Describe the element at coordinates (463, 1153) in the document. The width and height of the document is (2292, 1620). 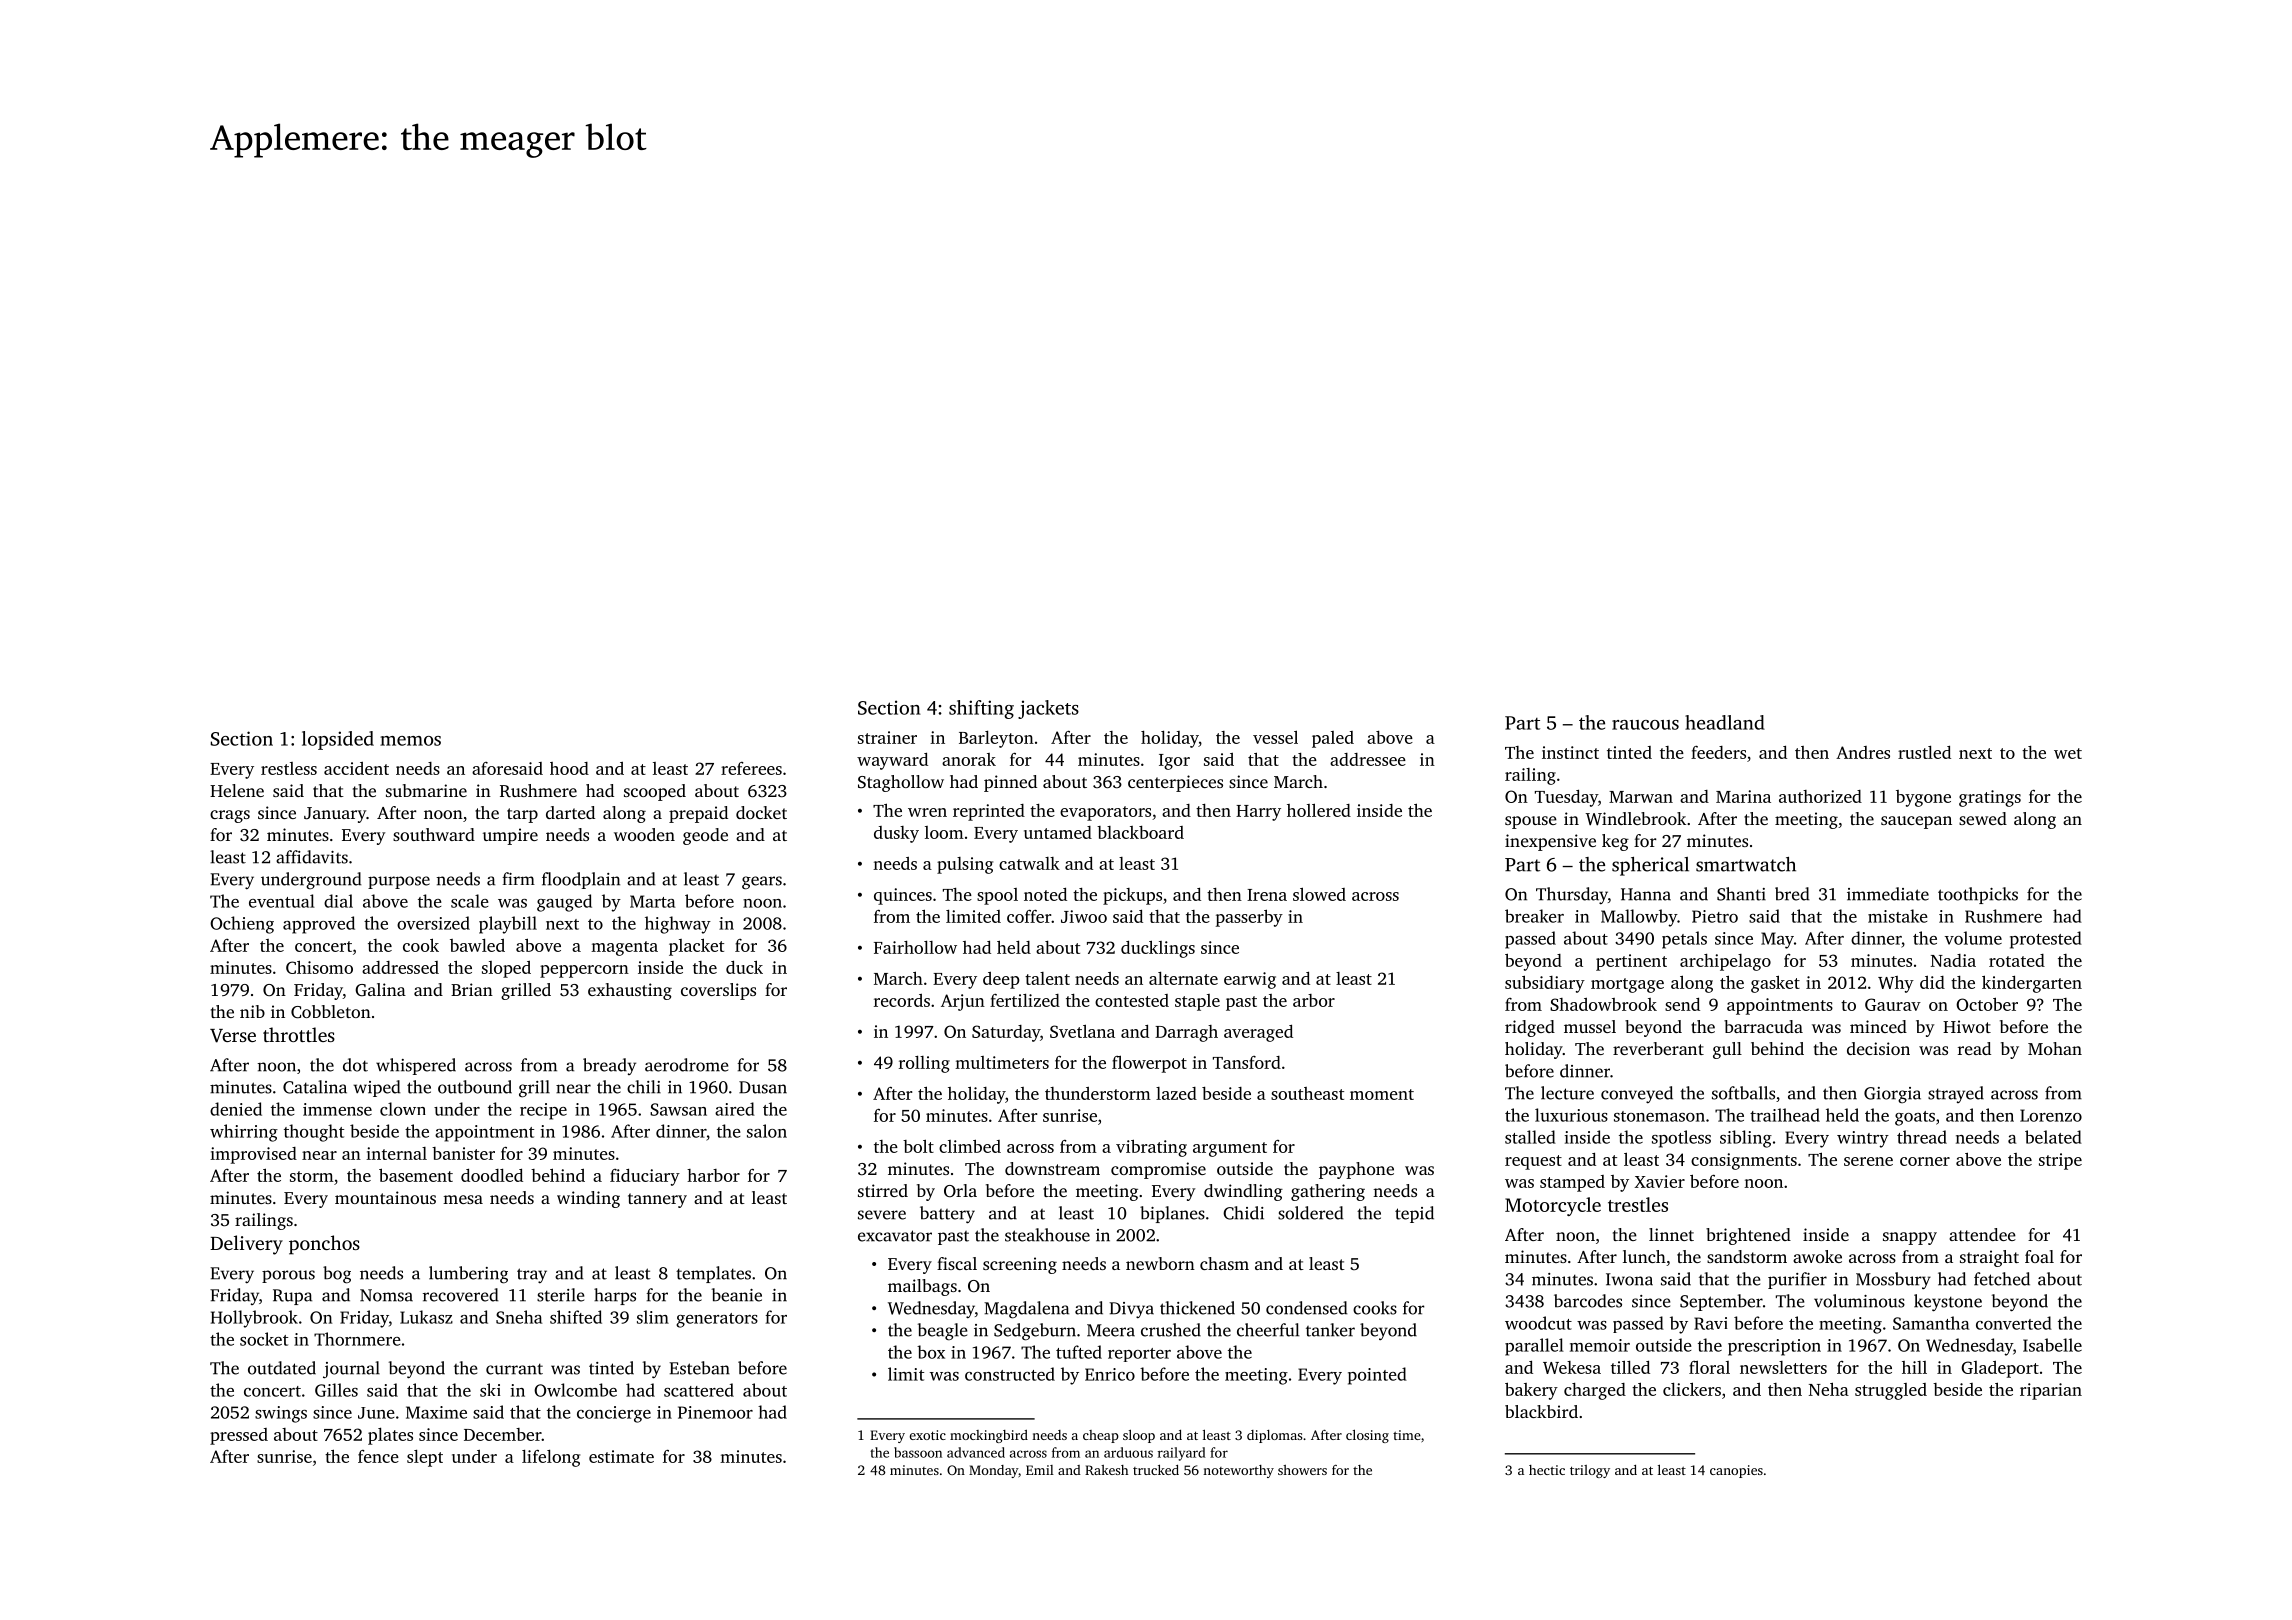
I see `banister` at that location.
